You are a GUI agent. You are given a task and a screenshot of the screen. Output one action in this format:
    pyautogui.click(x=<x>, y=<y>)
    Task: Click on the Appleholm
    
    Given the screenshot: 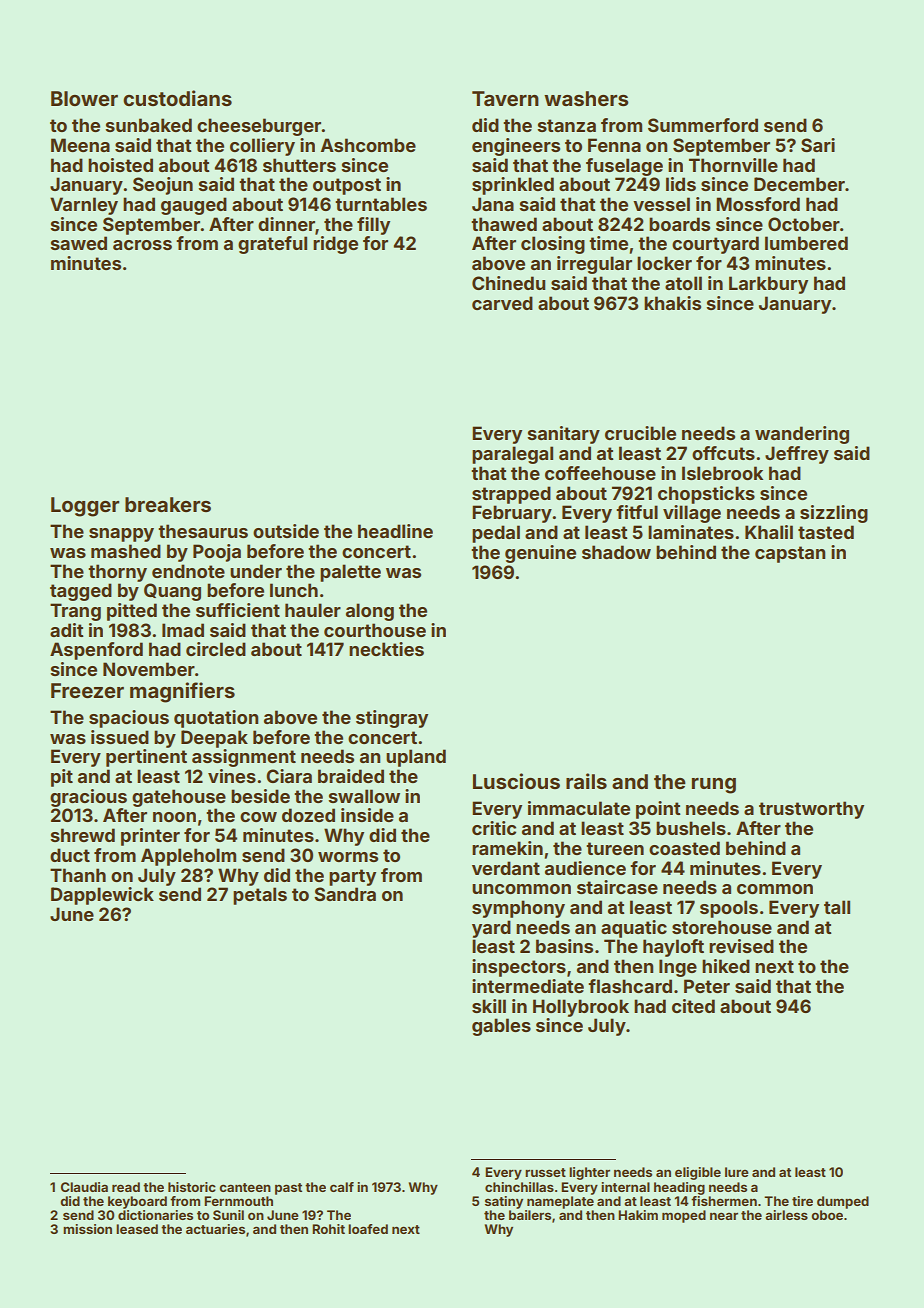 What is the action you would take?
    pyautogui.click(x=188, y=857)
